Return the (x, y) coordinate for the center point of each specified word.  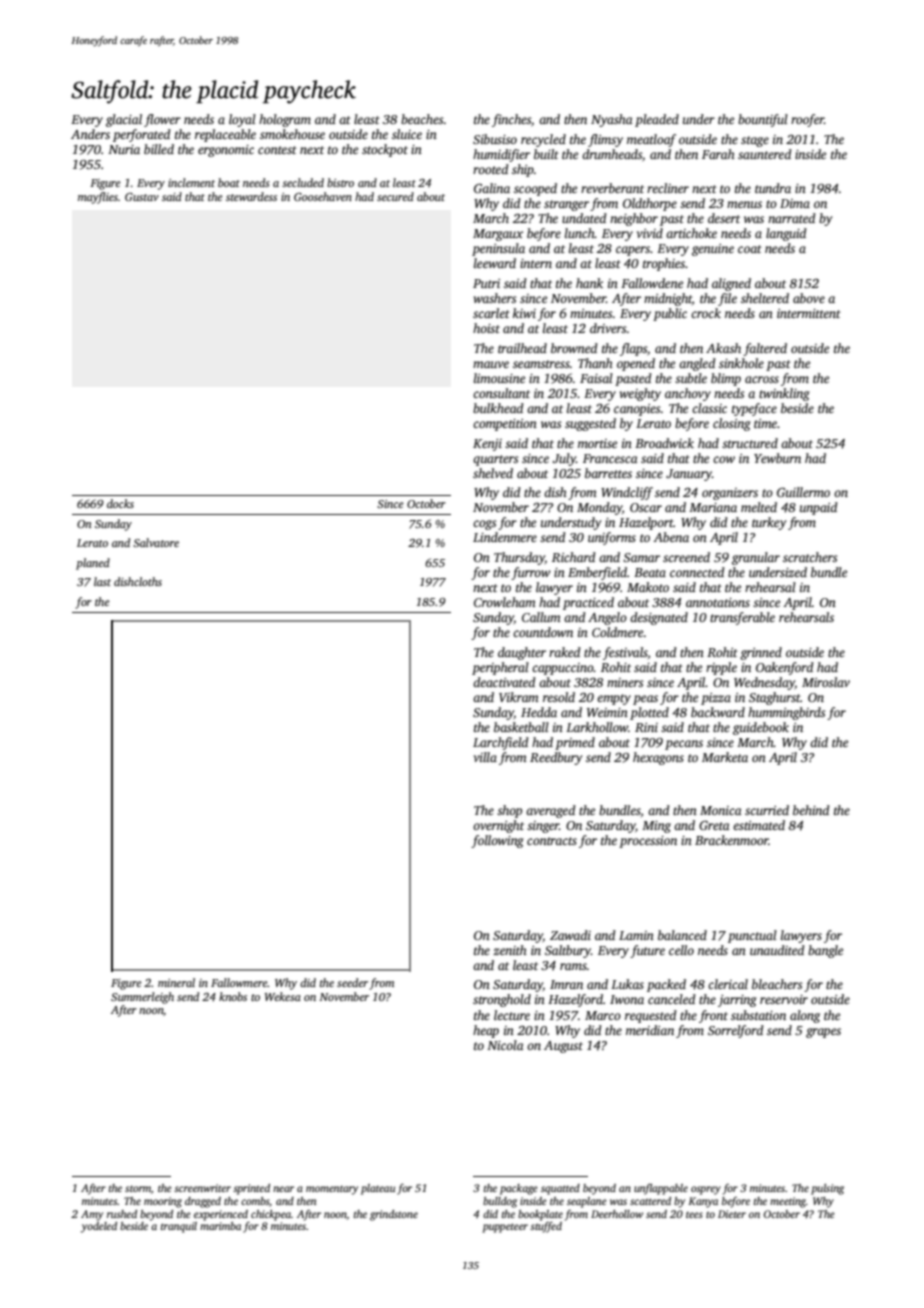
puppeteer (505, 1228)
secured (395, 196)
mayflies (98, 198)
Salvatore (156, 542)
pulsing (827, 1189)
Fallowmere (239, 982)
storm (138, 1188)
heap (486, 1031)
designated (659, 618)
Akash (723, 348)
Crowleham (505, 602)
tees (694, 1214)
